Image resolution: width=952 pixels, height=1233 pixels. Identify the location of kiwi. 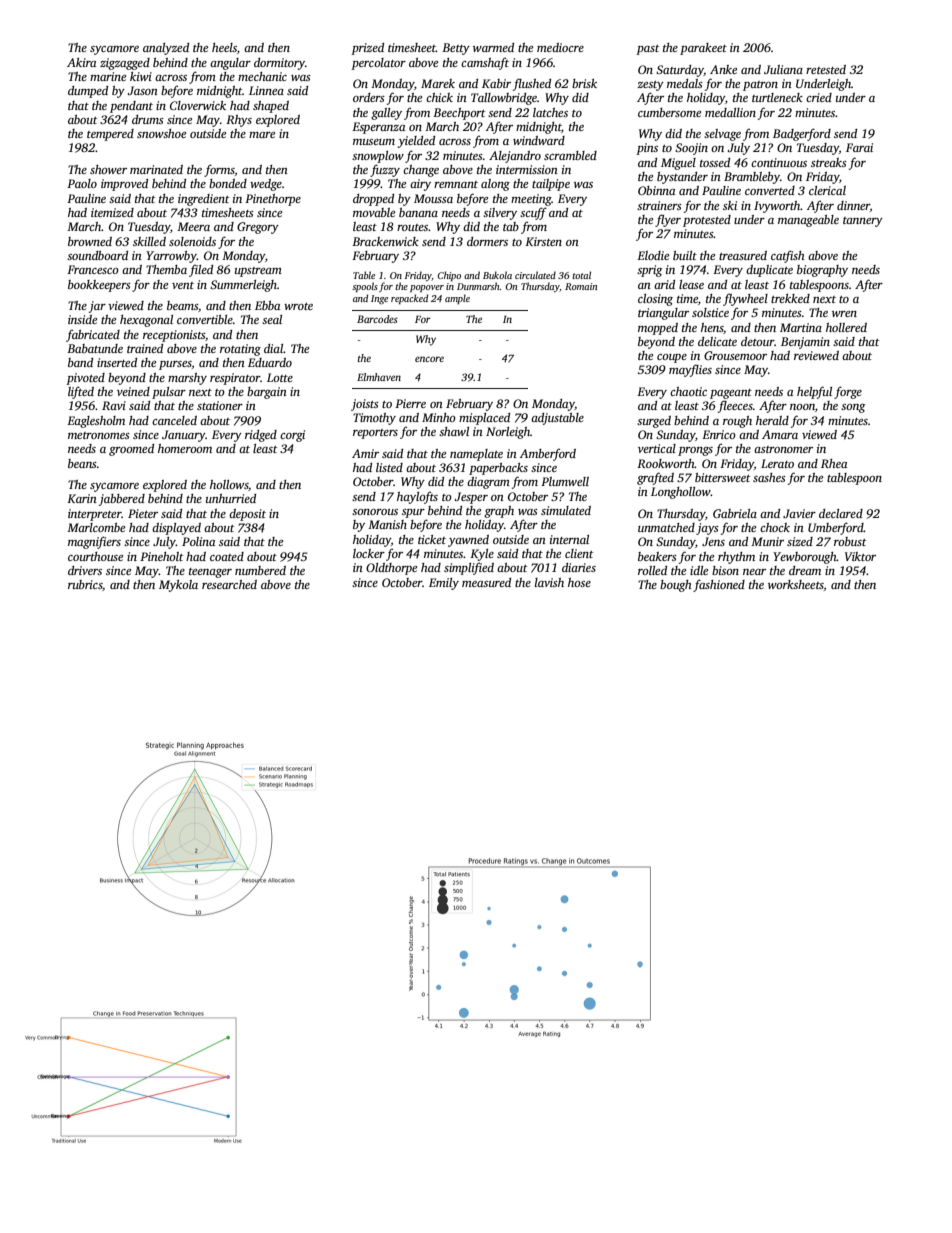
(141, 76).
